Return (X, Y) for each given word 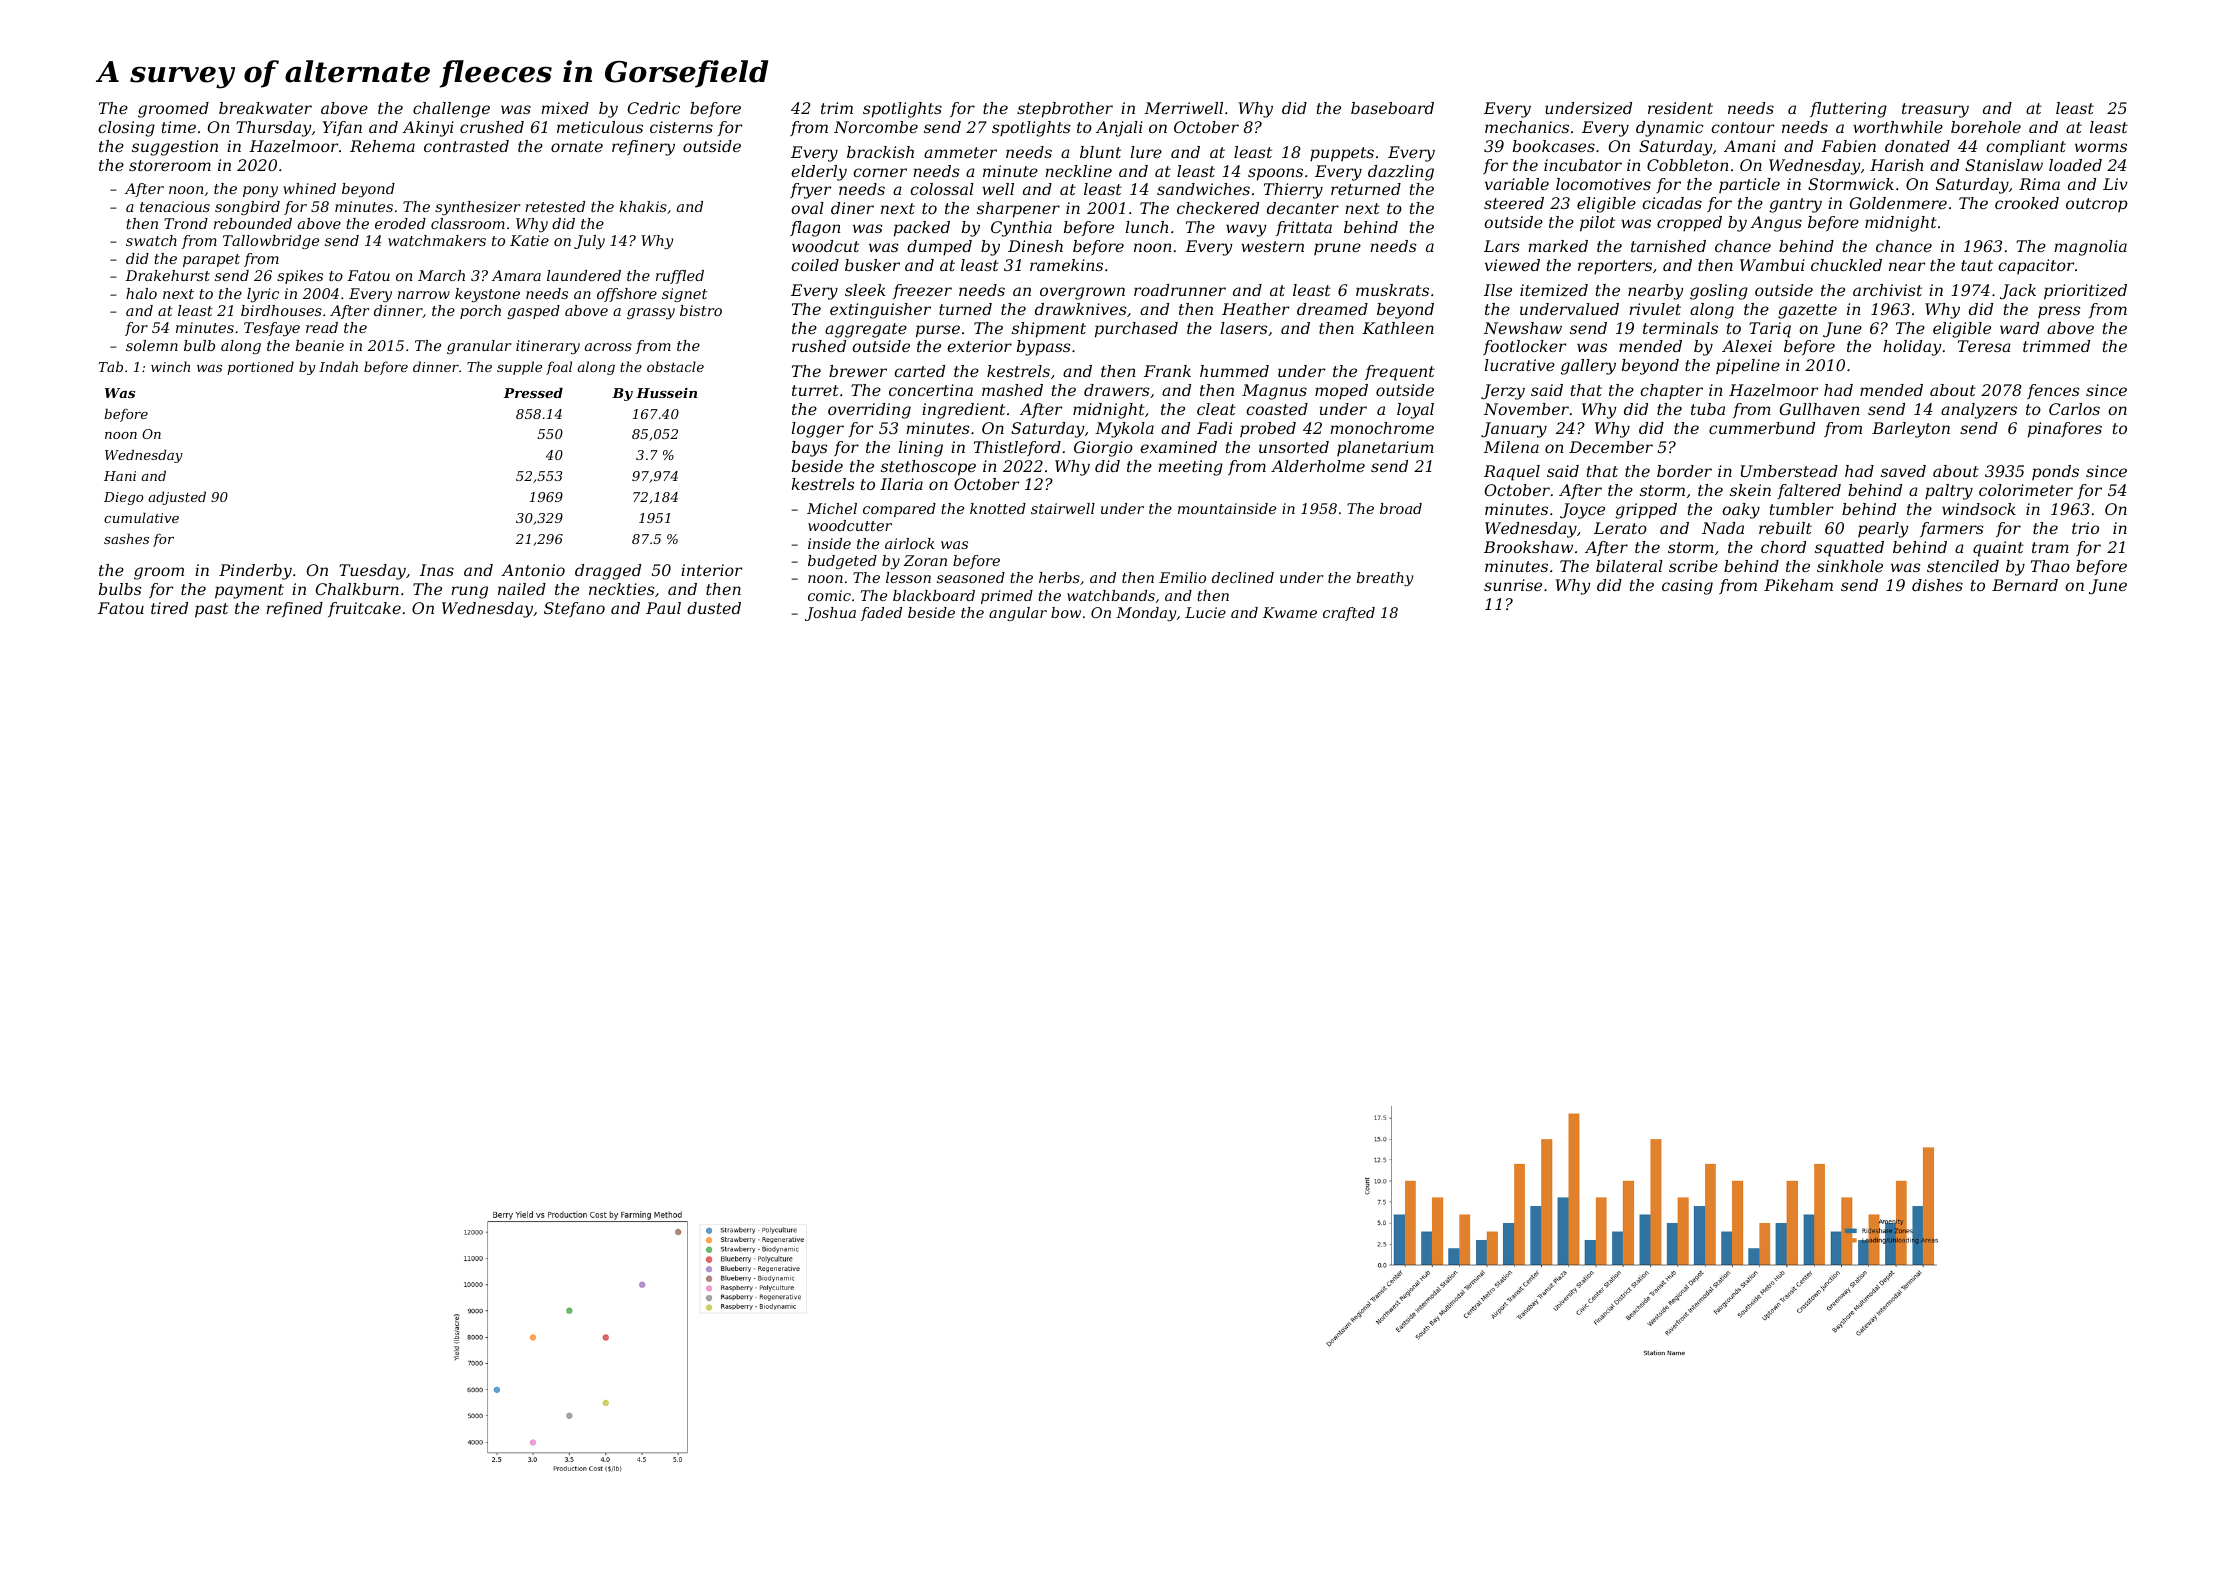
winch (170, 366)
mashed (1012, 390)
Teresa (1984, 346)
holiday (1912, 348)
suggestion (175, 148)
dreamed (1332, 309)
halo (141, 293)
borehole (1986, 127)
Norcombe (876, 127)
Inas (437, 570)
